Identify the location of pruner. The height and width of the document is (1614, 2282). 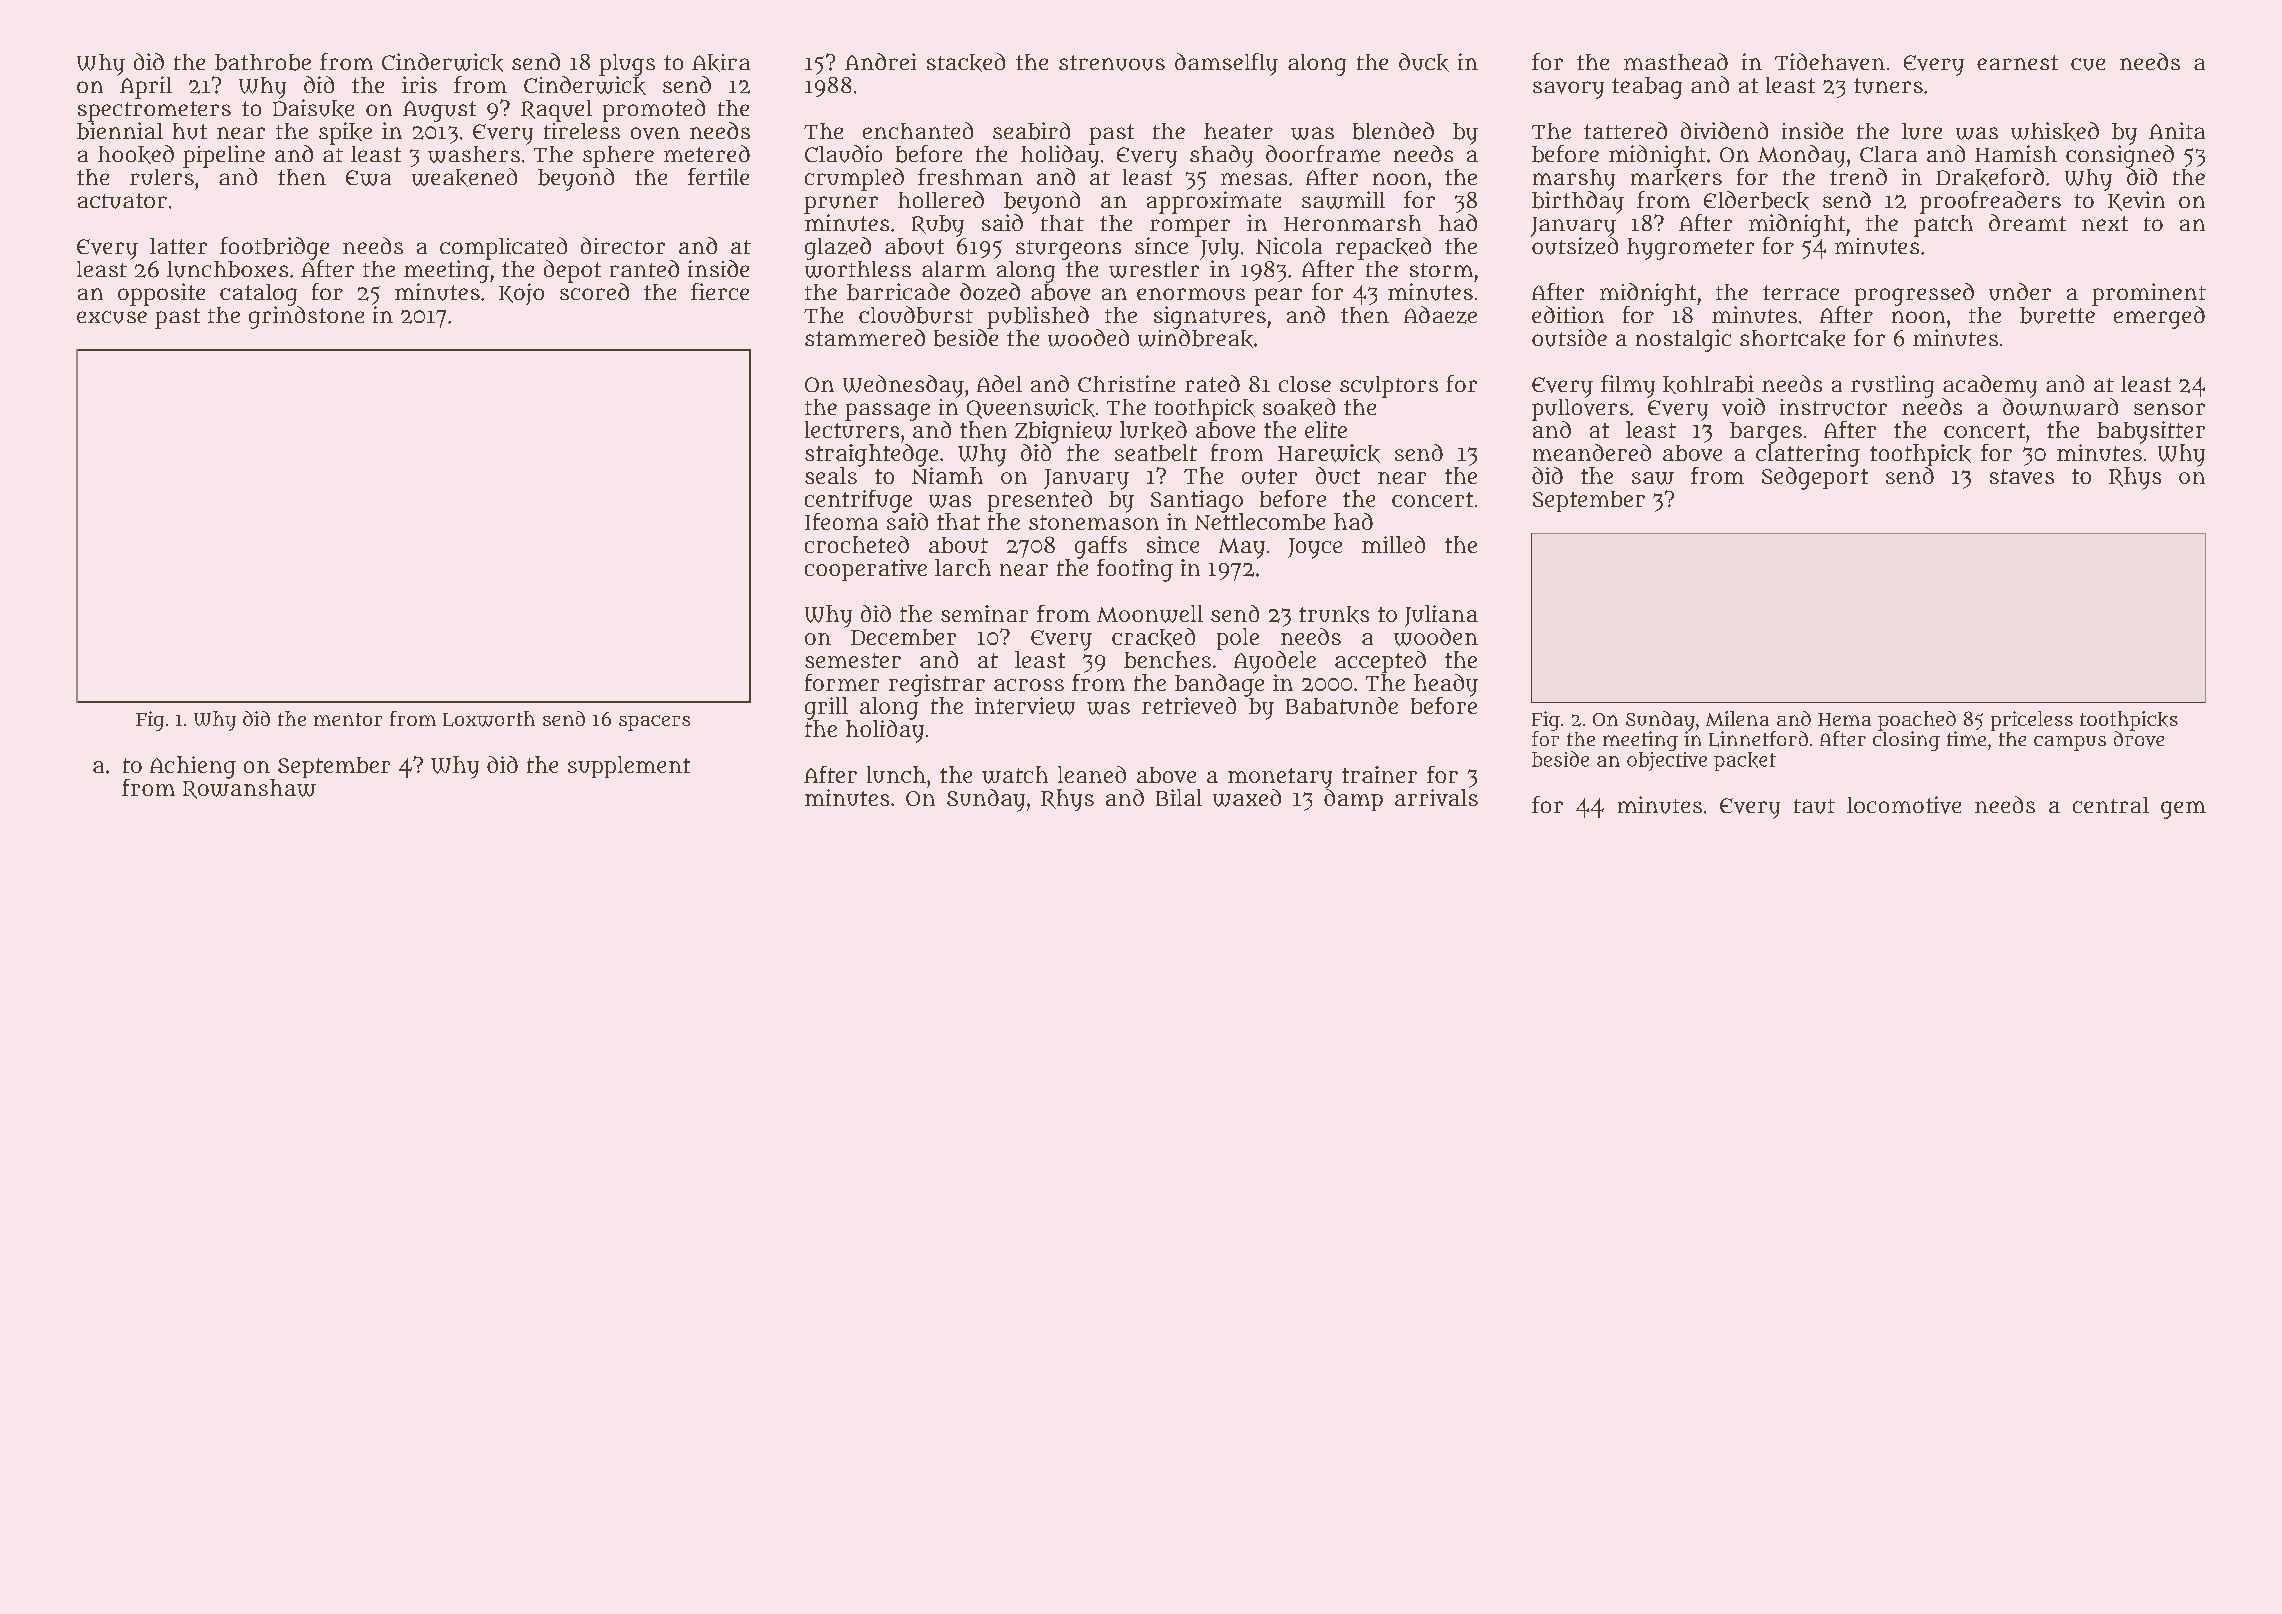
(841, 205).
